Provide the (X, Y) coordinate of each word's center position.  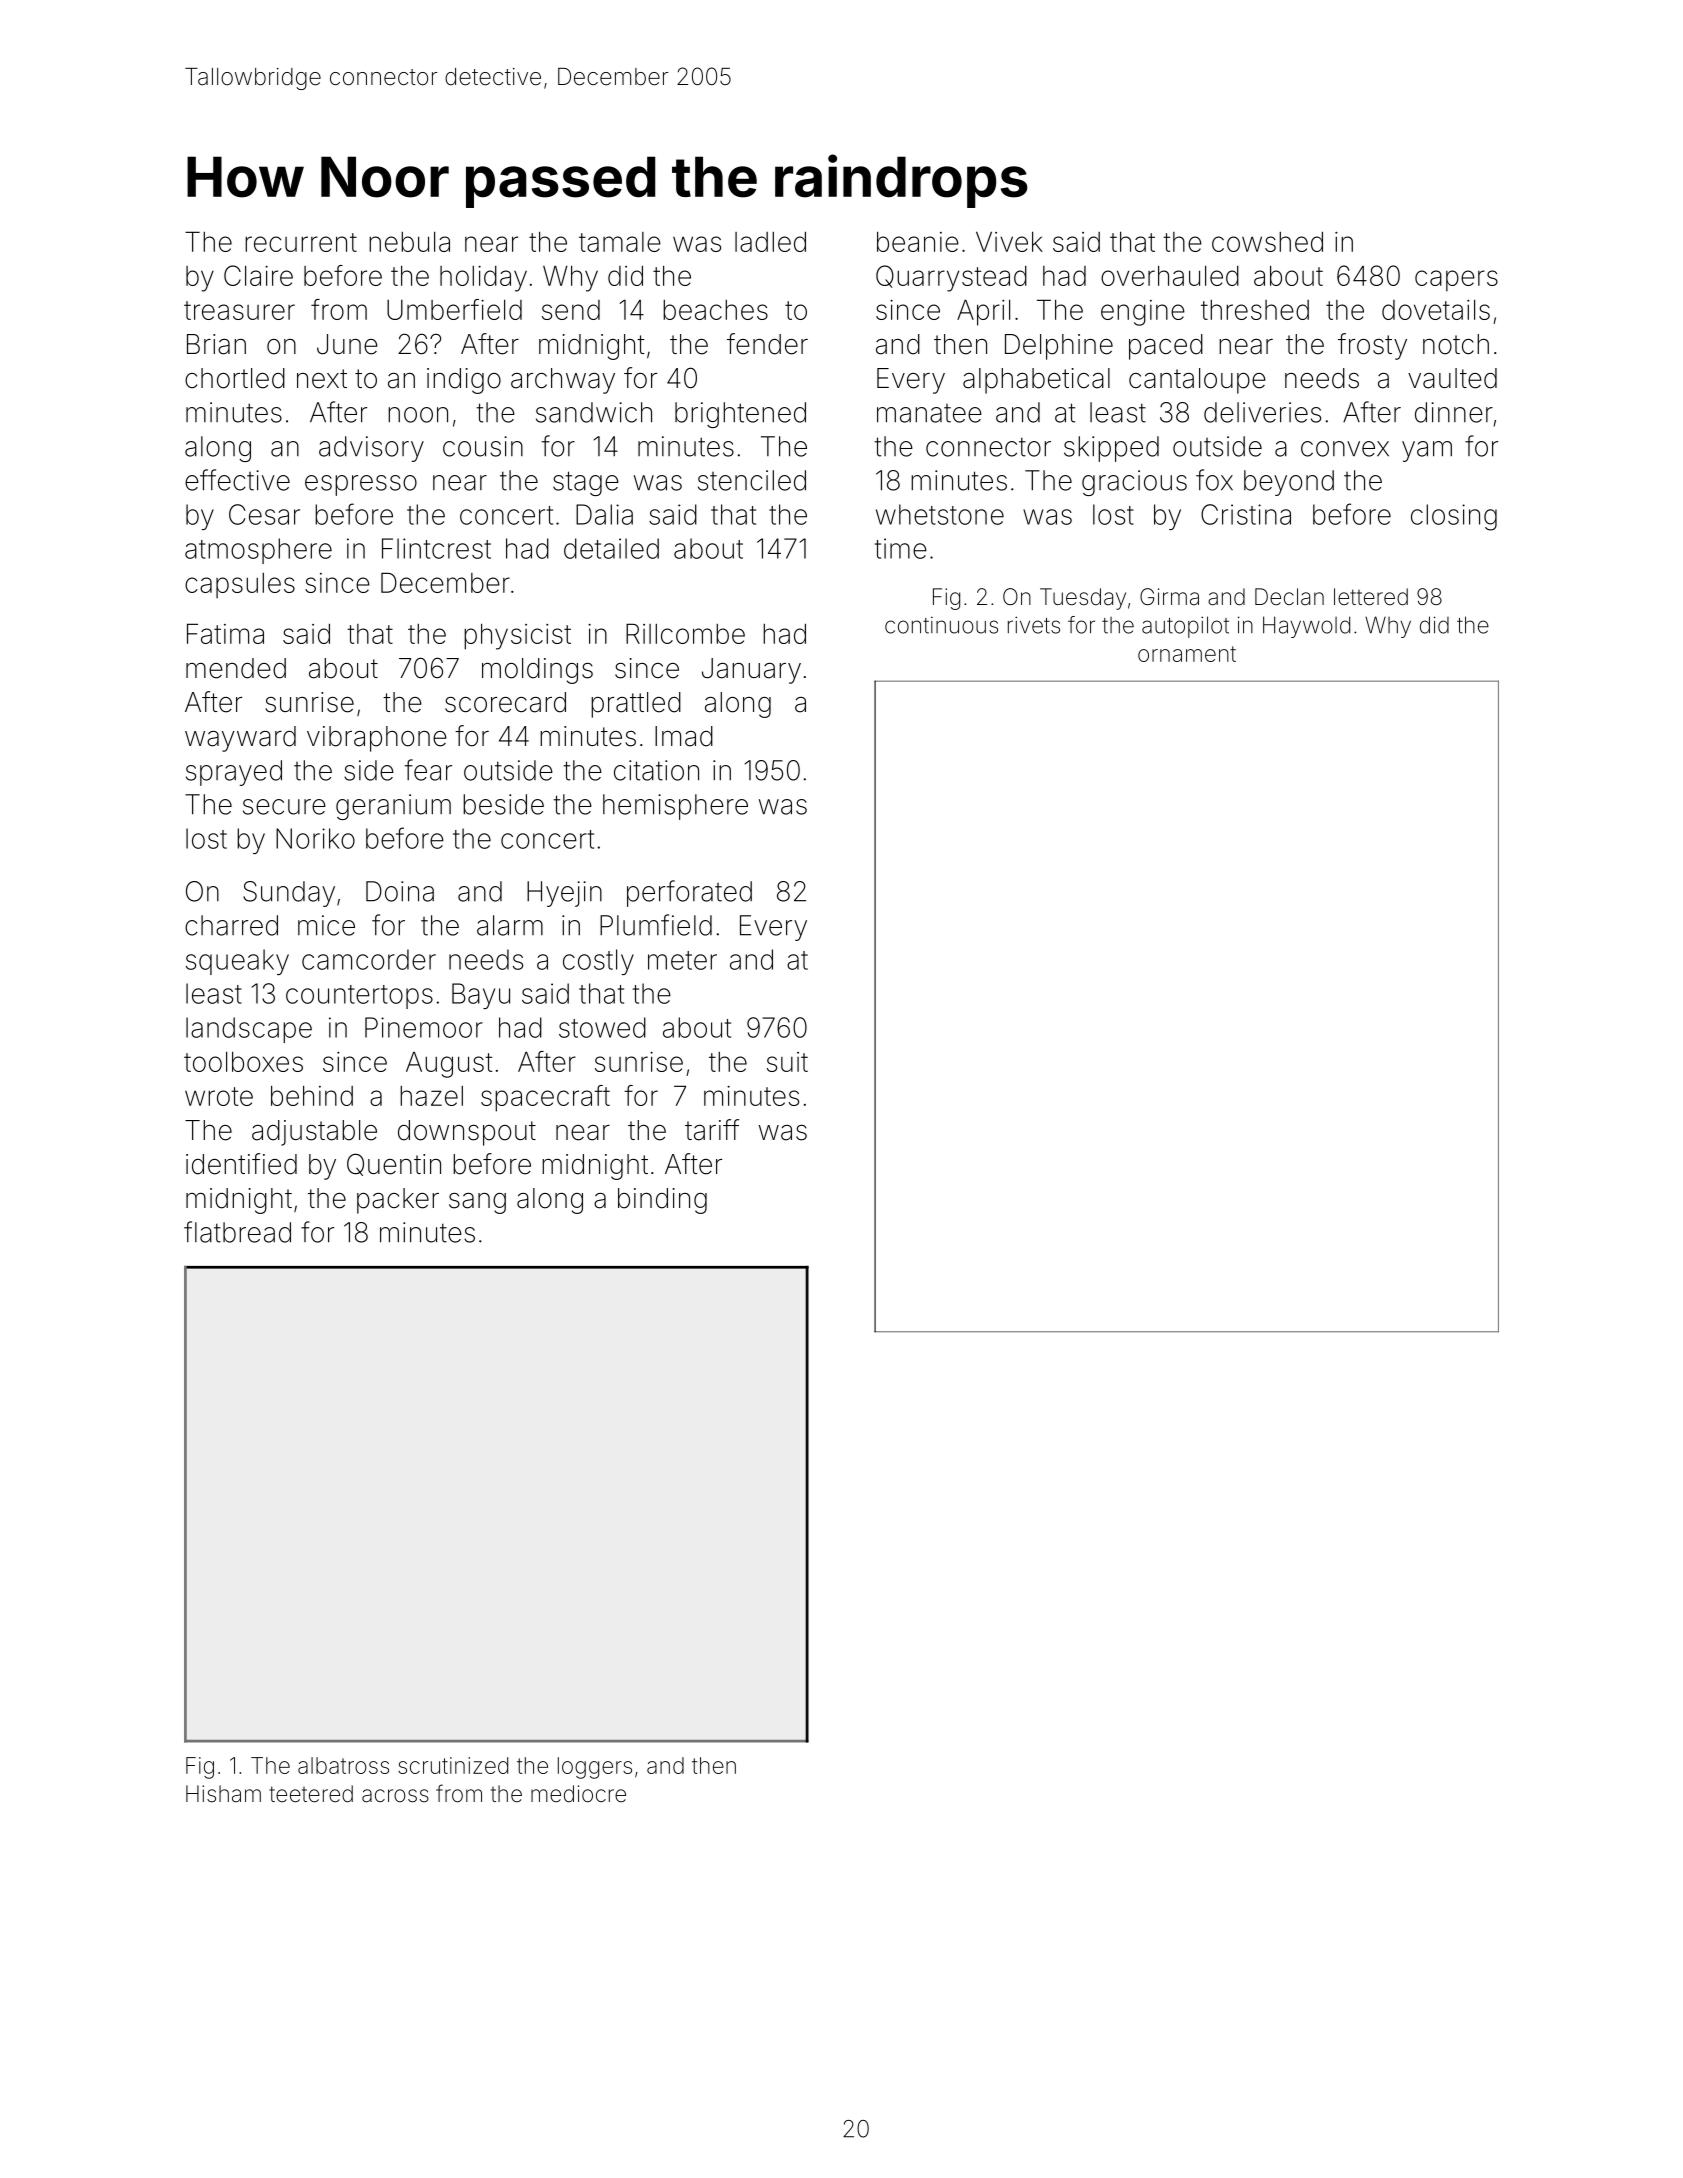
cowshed (1267, 241)
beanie (918, 241)
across (395, 1796)
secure (284, 807)
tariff (712, 1130)
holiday (483, 279)
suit (787, 1062)
